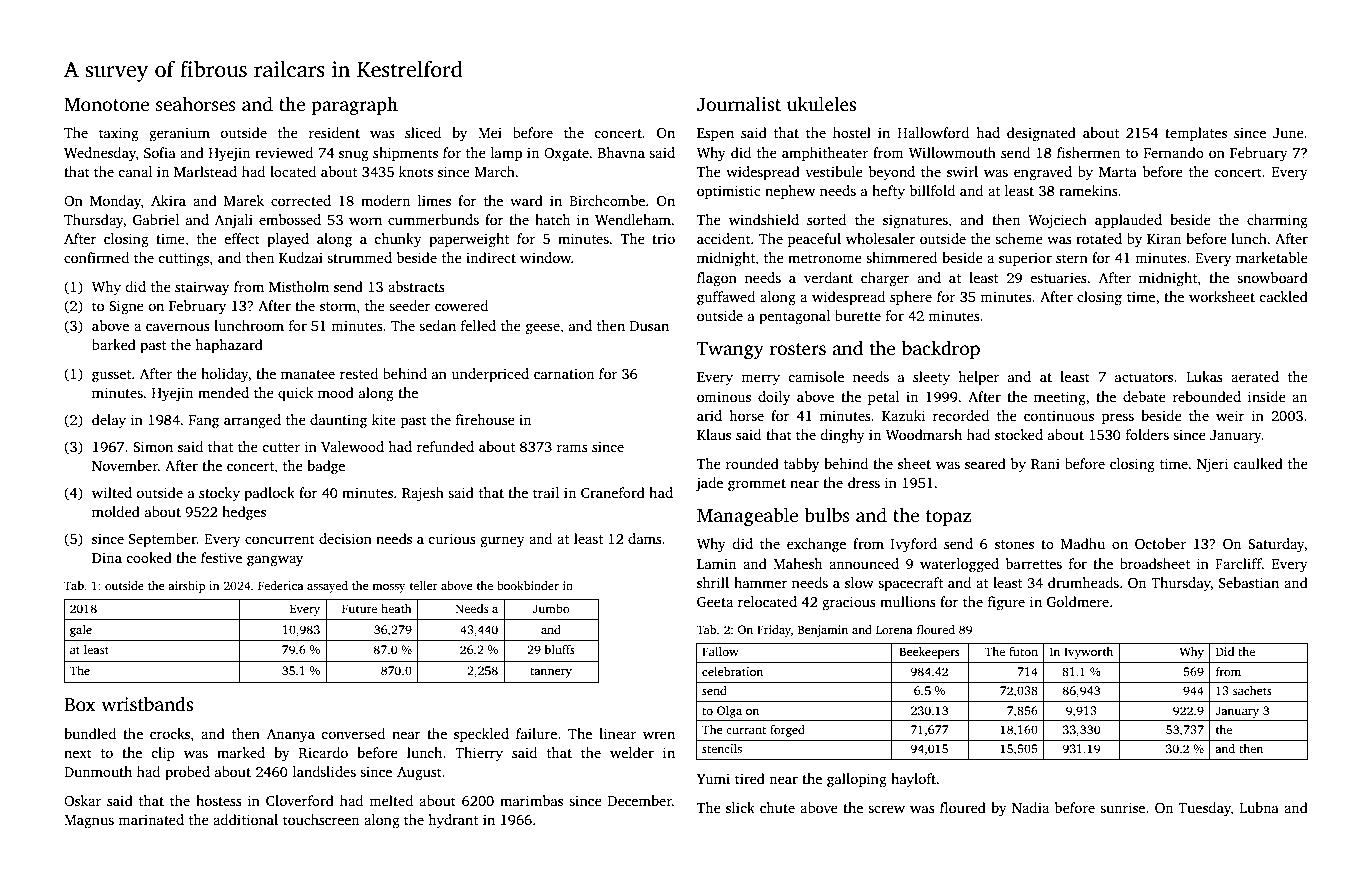  I want to click on backdrop, so click(941, 350).
